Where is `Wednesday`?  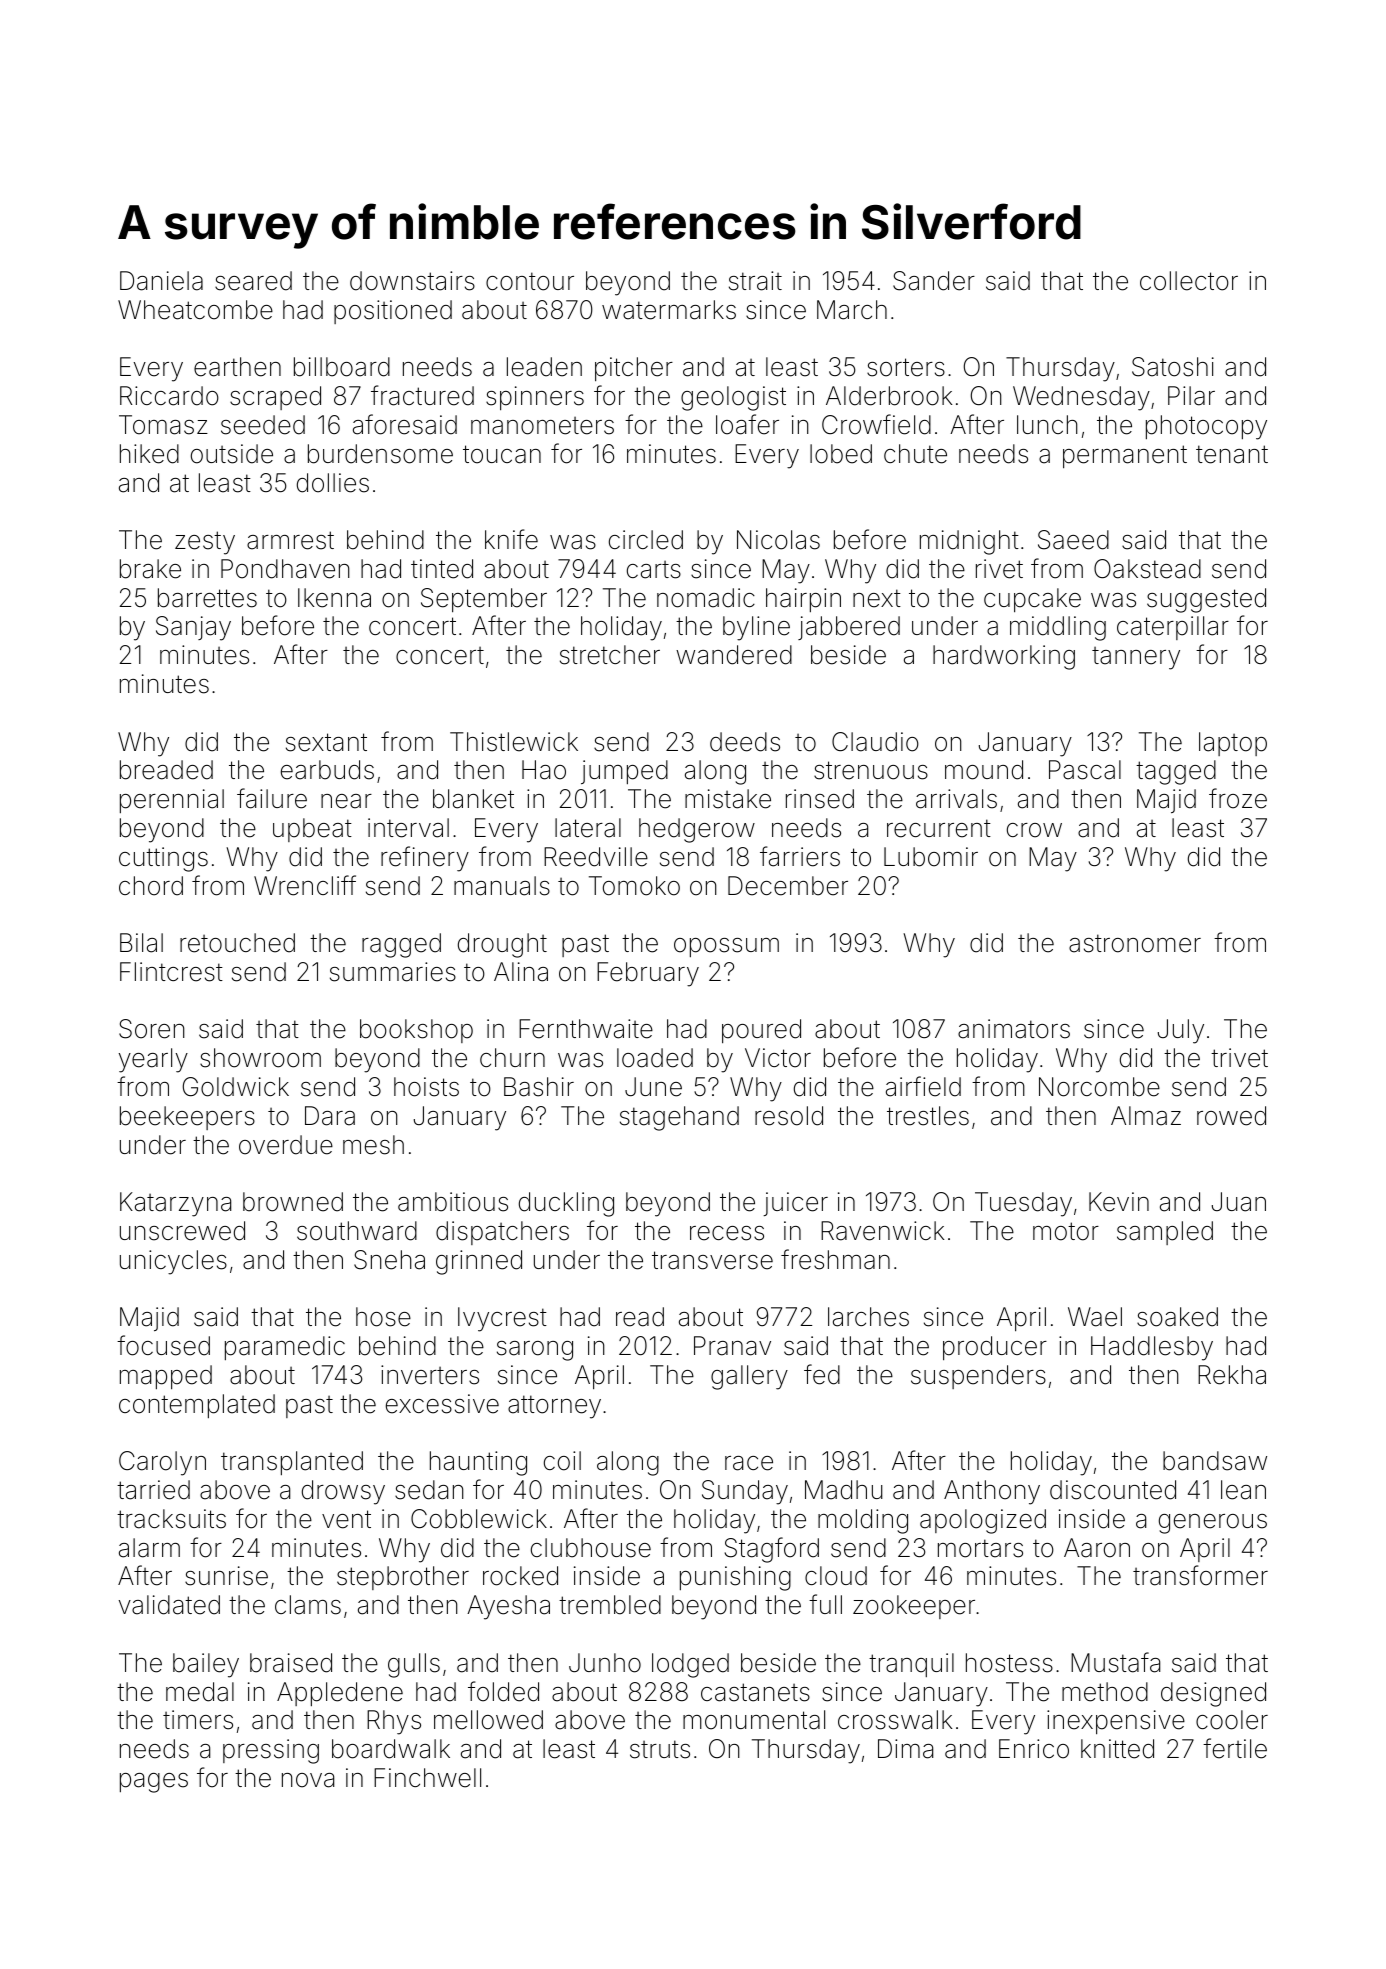 Wednesday is located at coordinates (1081, 398).
